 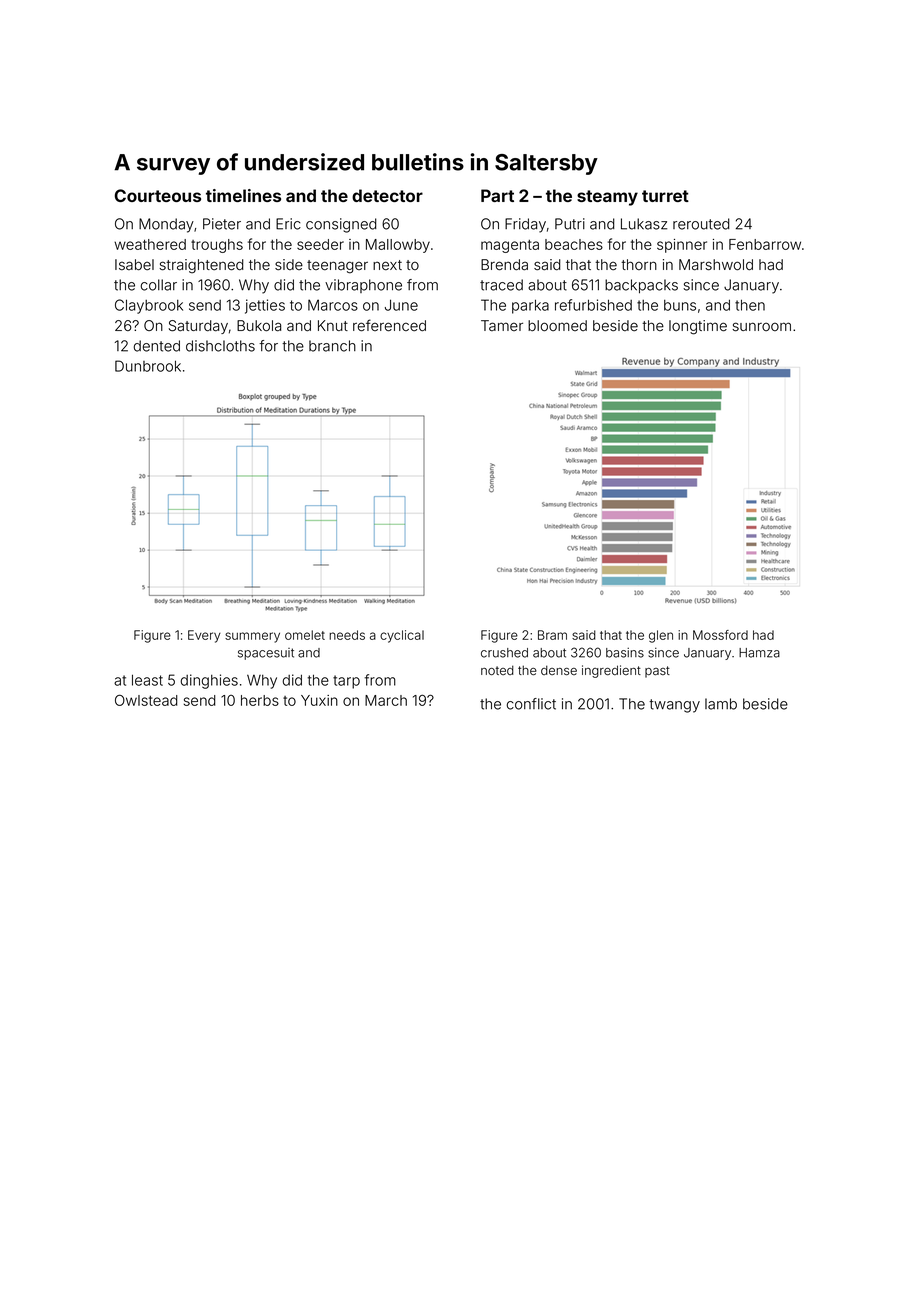 What do you see at coordinates (363, 286) in the image?
I see `vibraphone` at bounding box center [363, 286].
